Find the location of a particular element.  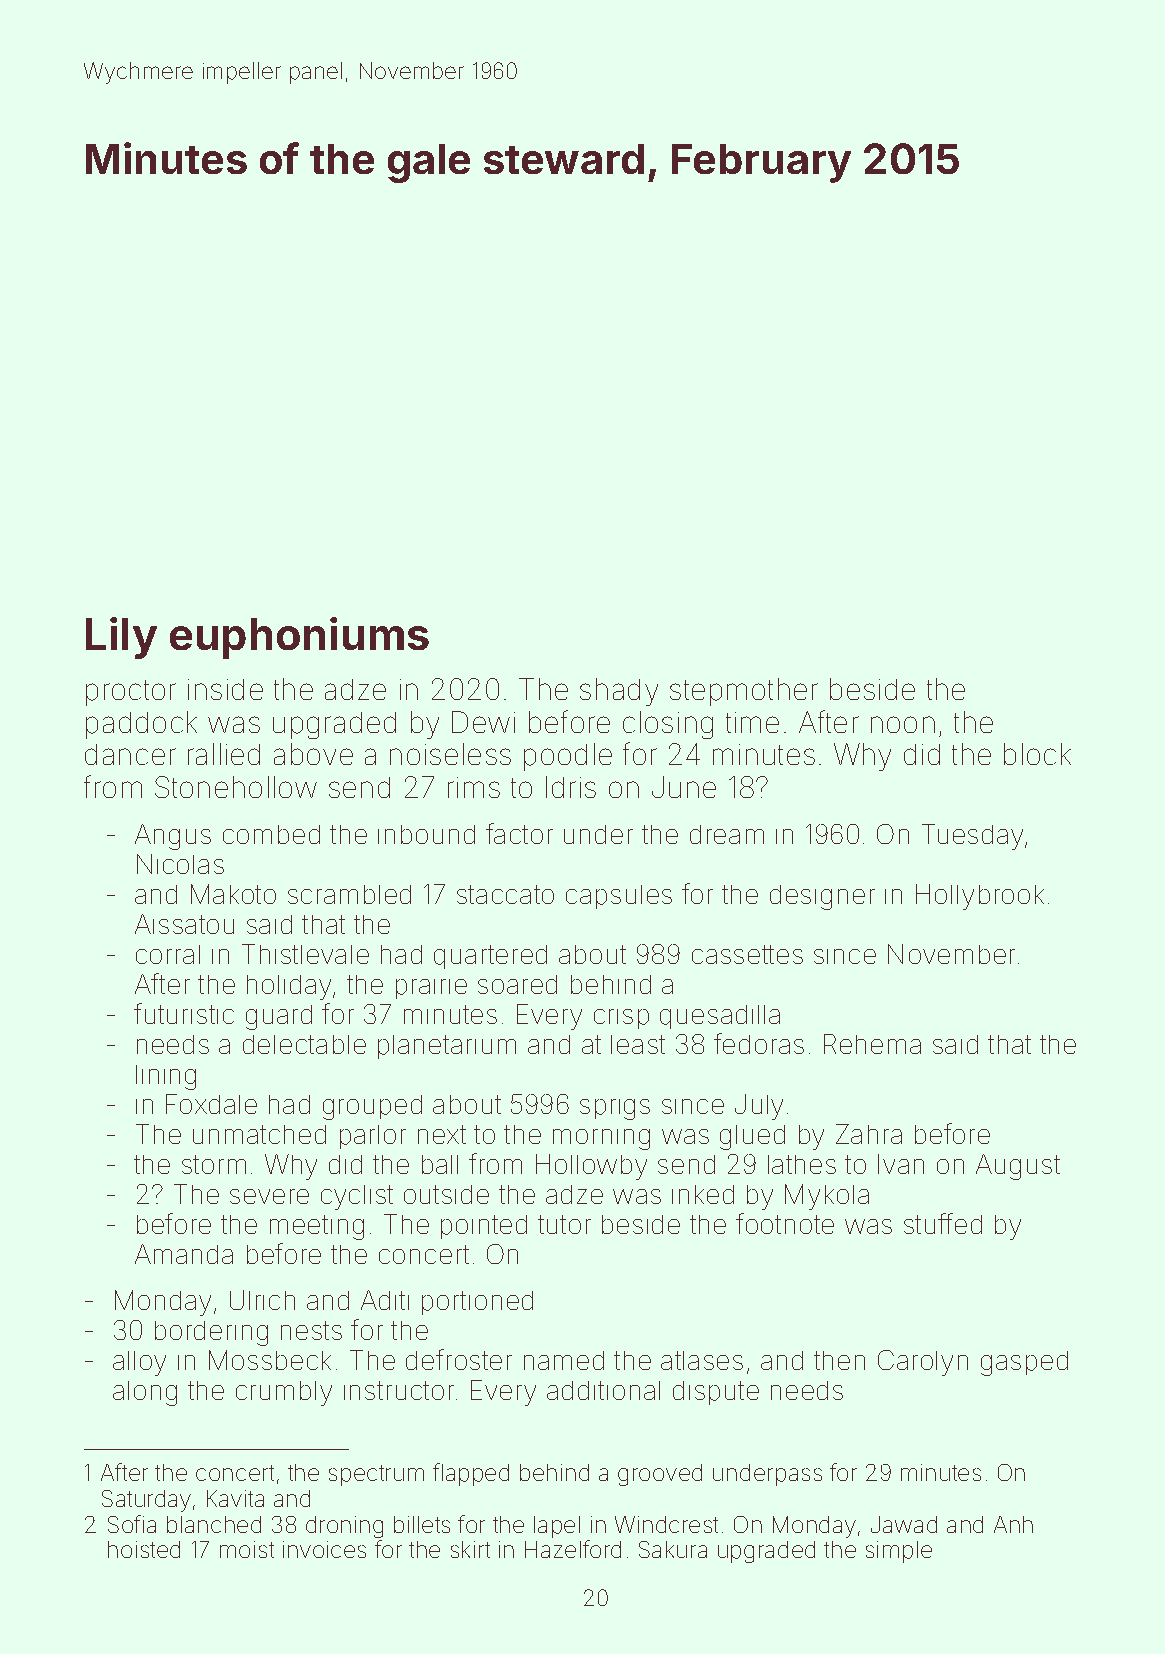

stepmother is located at coordinates (744, 692).
